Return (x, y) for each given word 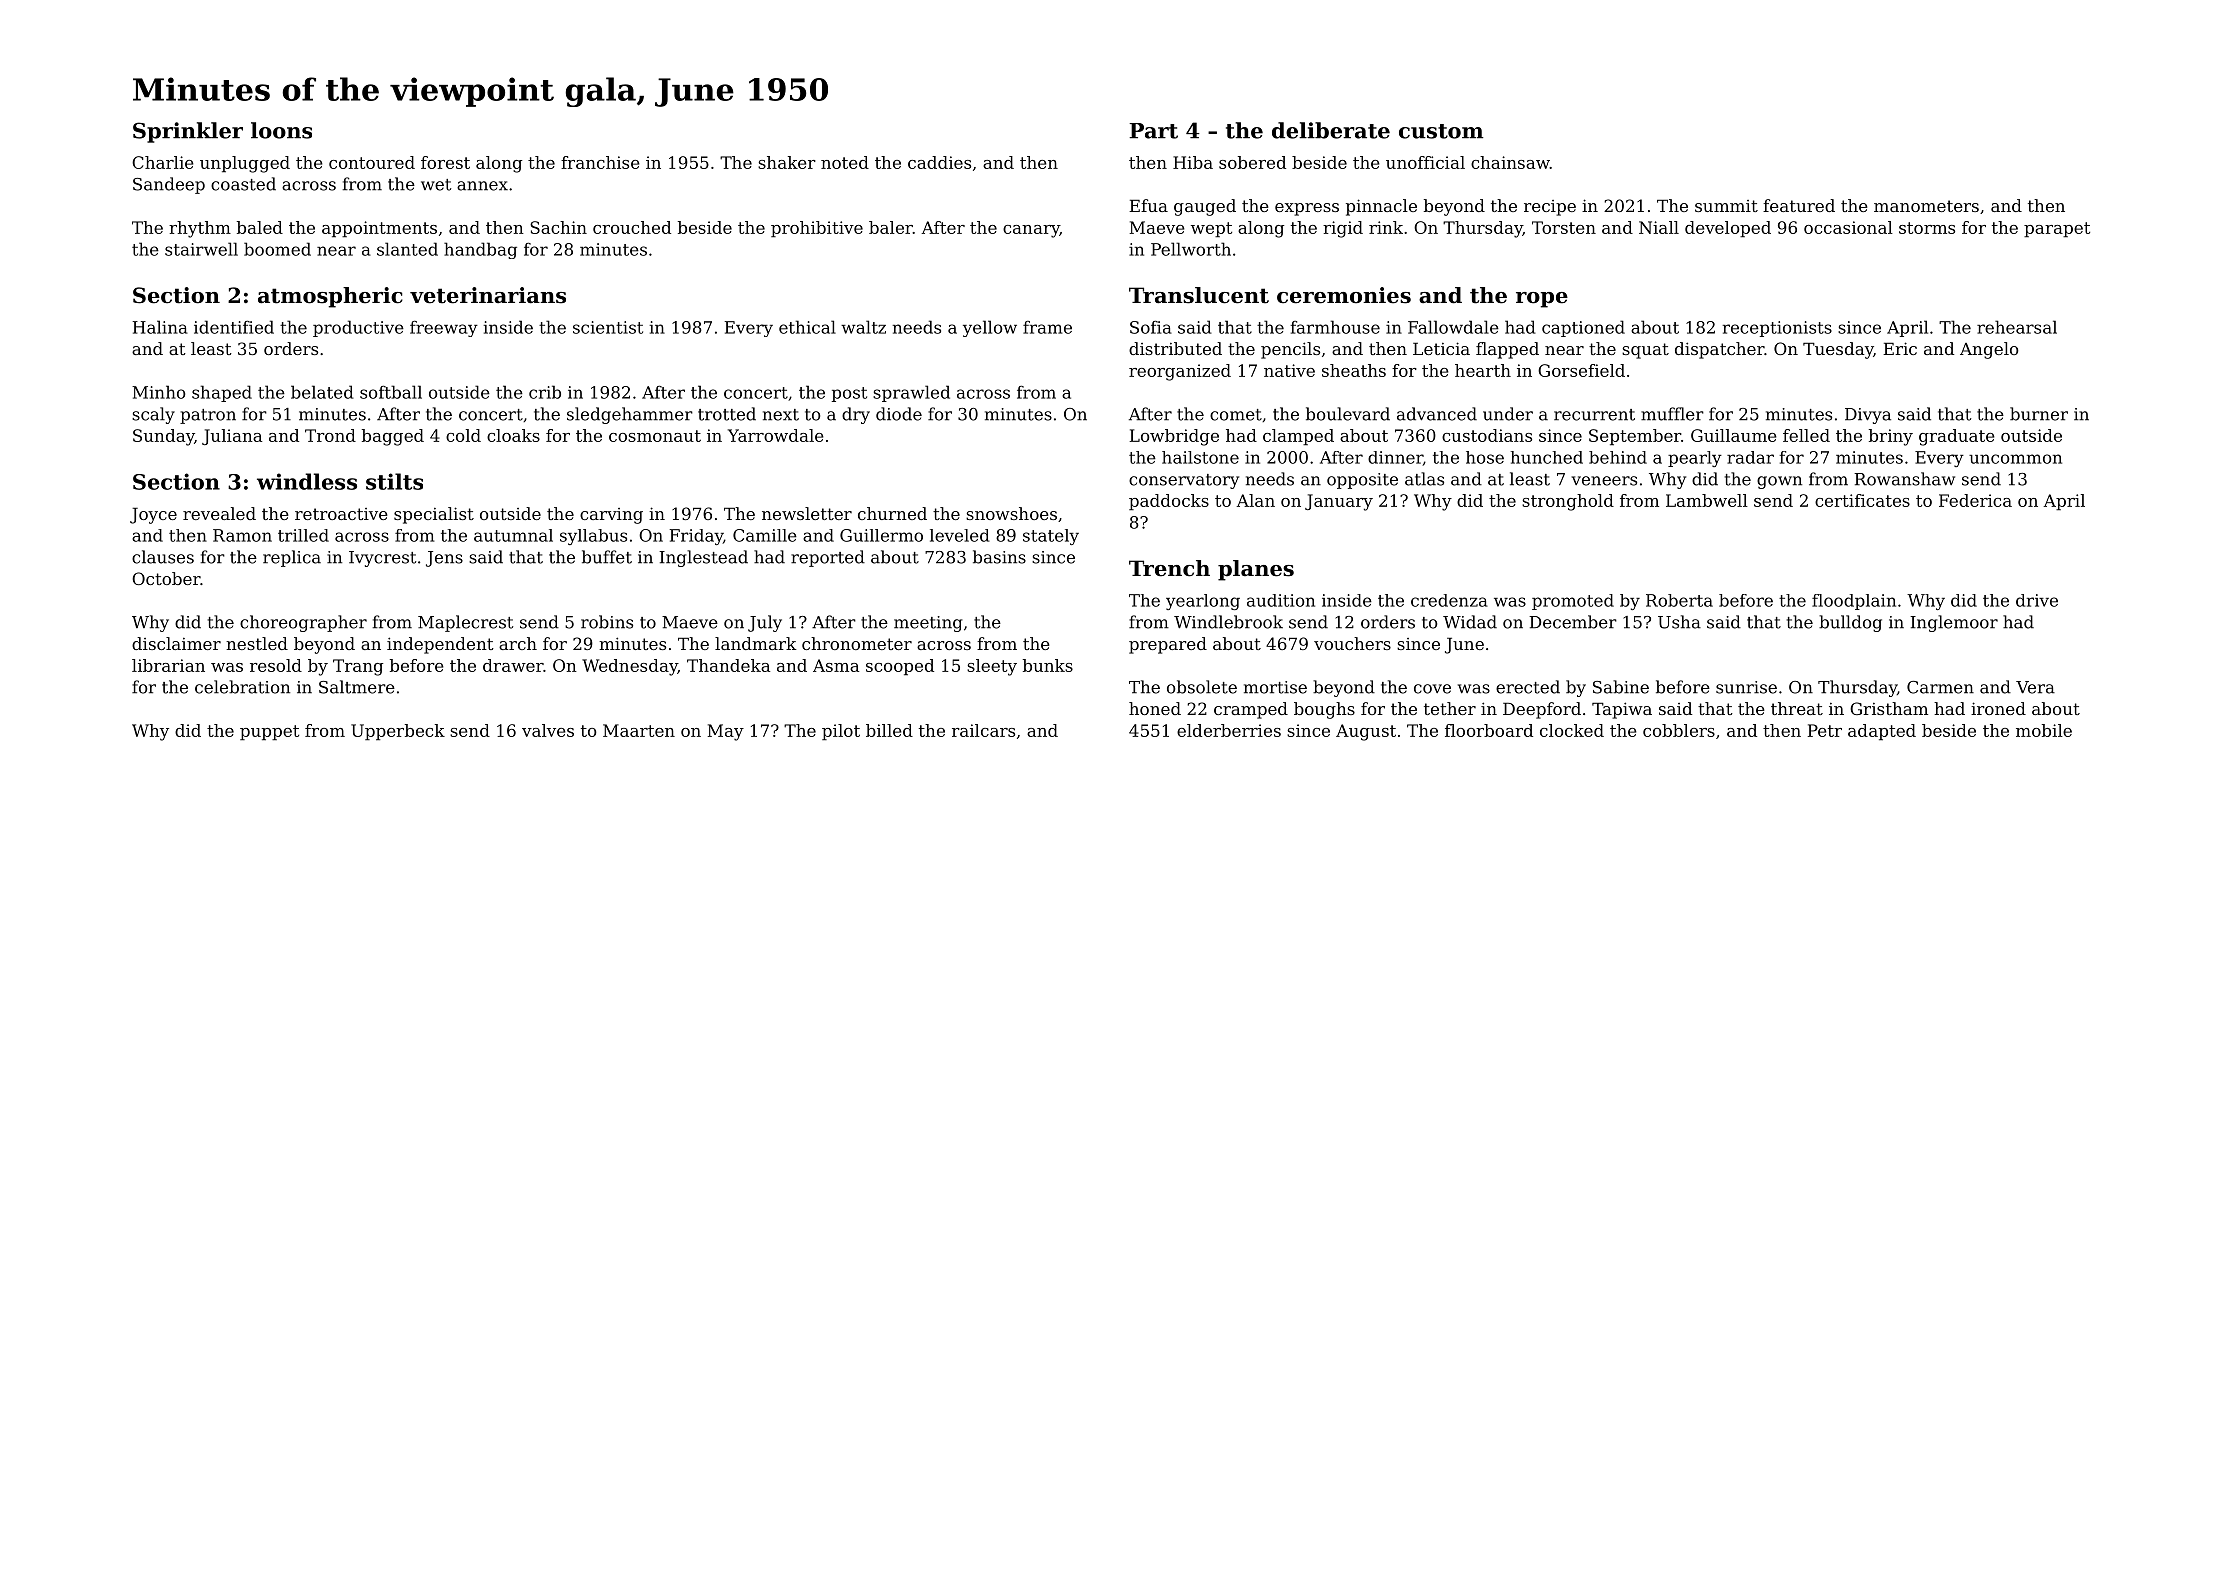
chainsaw (1510, 162)
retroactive (341, 514)
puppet (269, 733)
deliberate (1331, 130)
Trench (1169, 568)
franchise (600, 162)
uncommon (2015, 459)
